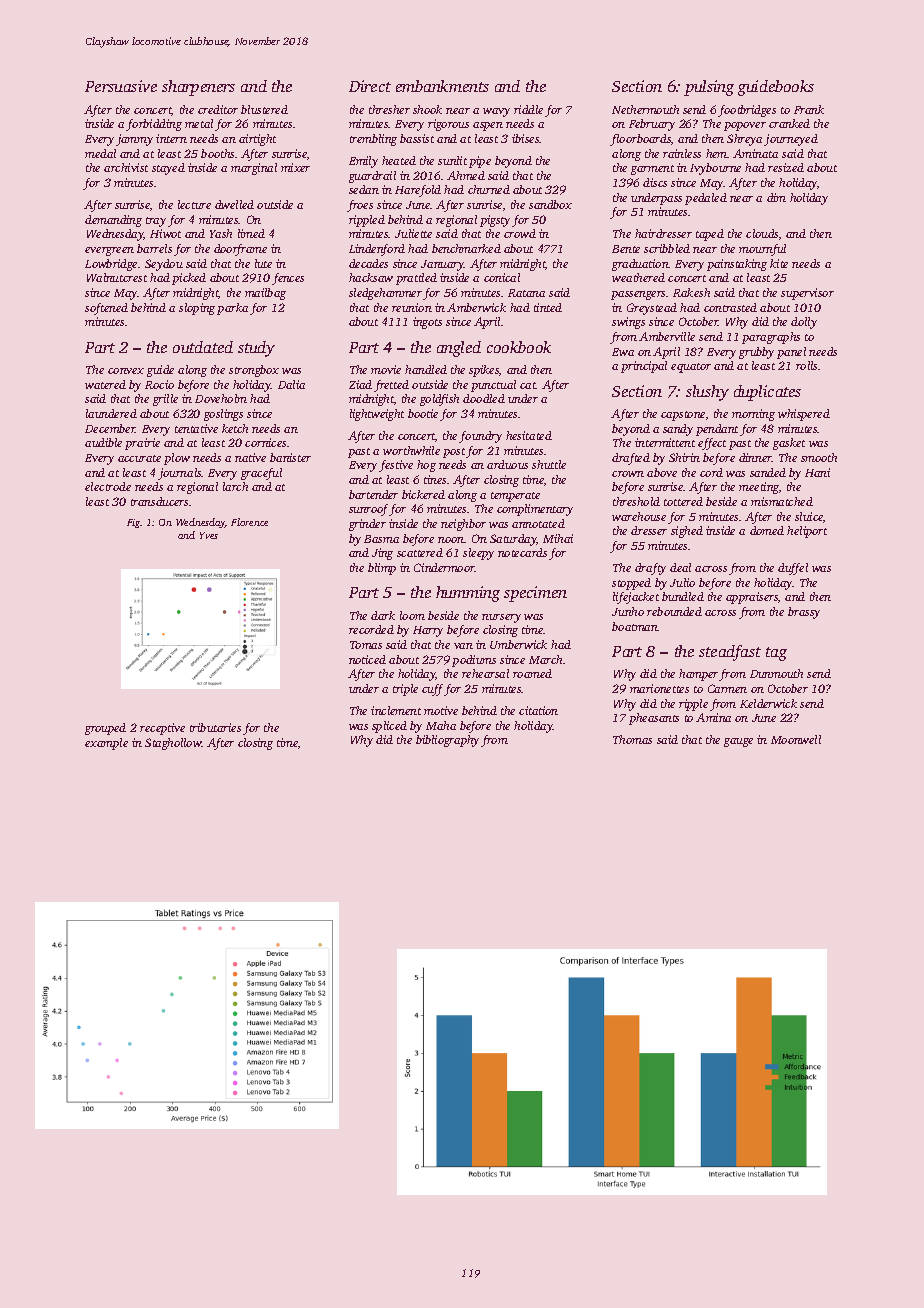 This page has height=1308, width=924. What do you see at coordinates (632, 739) in the page?
I see `Thomas` at bounding box center [632, 739].
